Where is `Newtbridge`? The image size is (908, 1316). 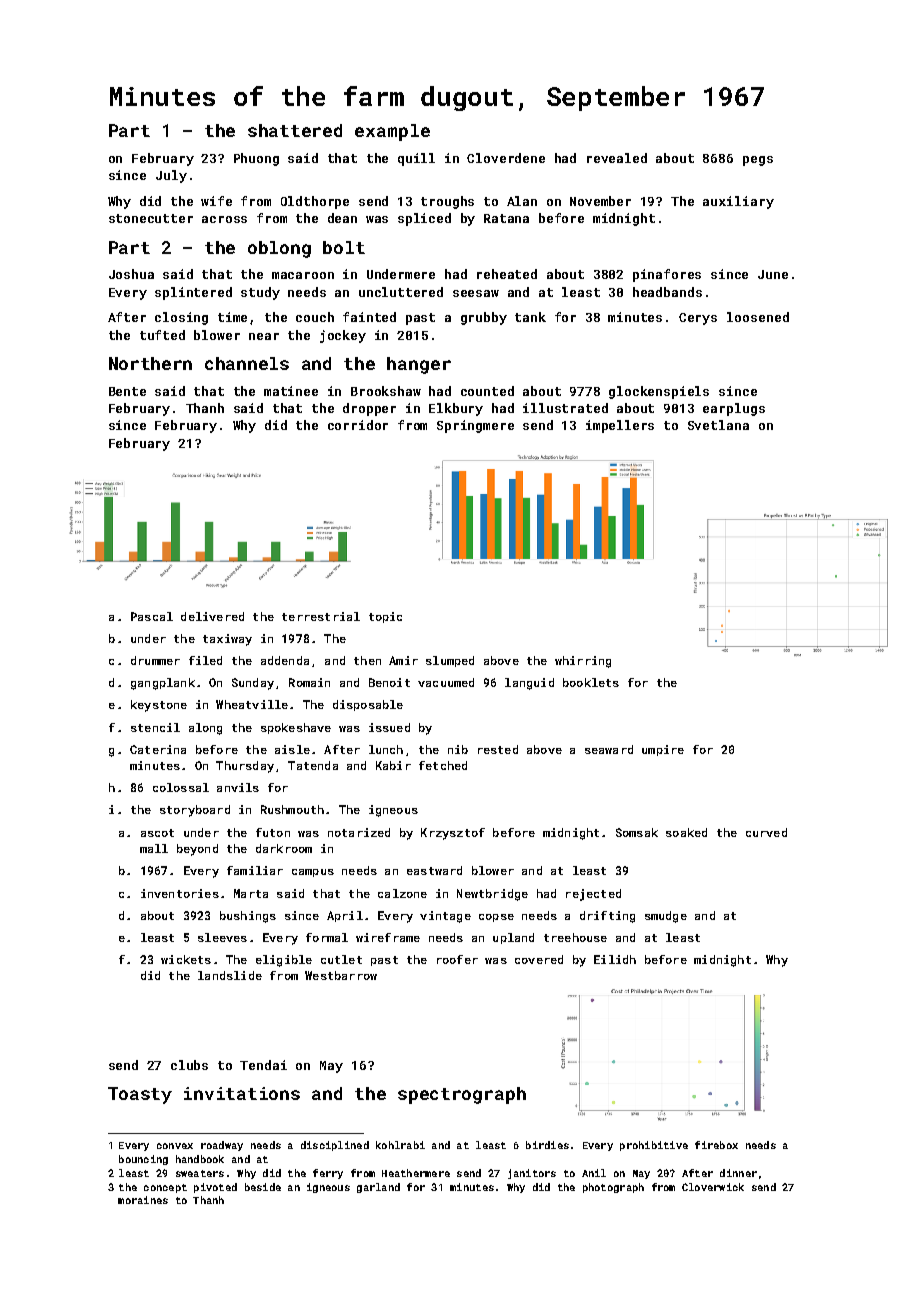 Newtbridge is located at coordinates (492, 895).
